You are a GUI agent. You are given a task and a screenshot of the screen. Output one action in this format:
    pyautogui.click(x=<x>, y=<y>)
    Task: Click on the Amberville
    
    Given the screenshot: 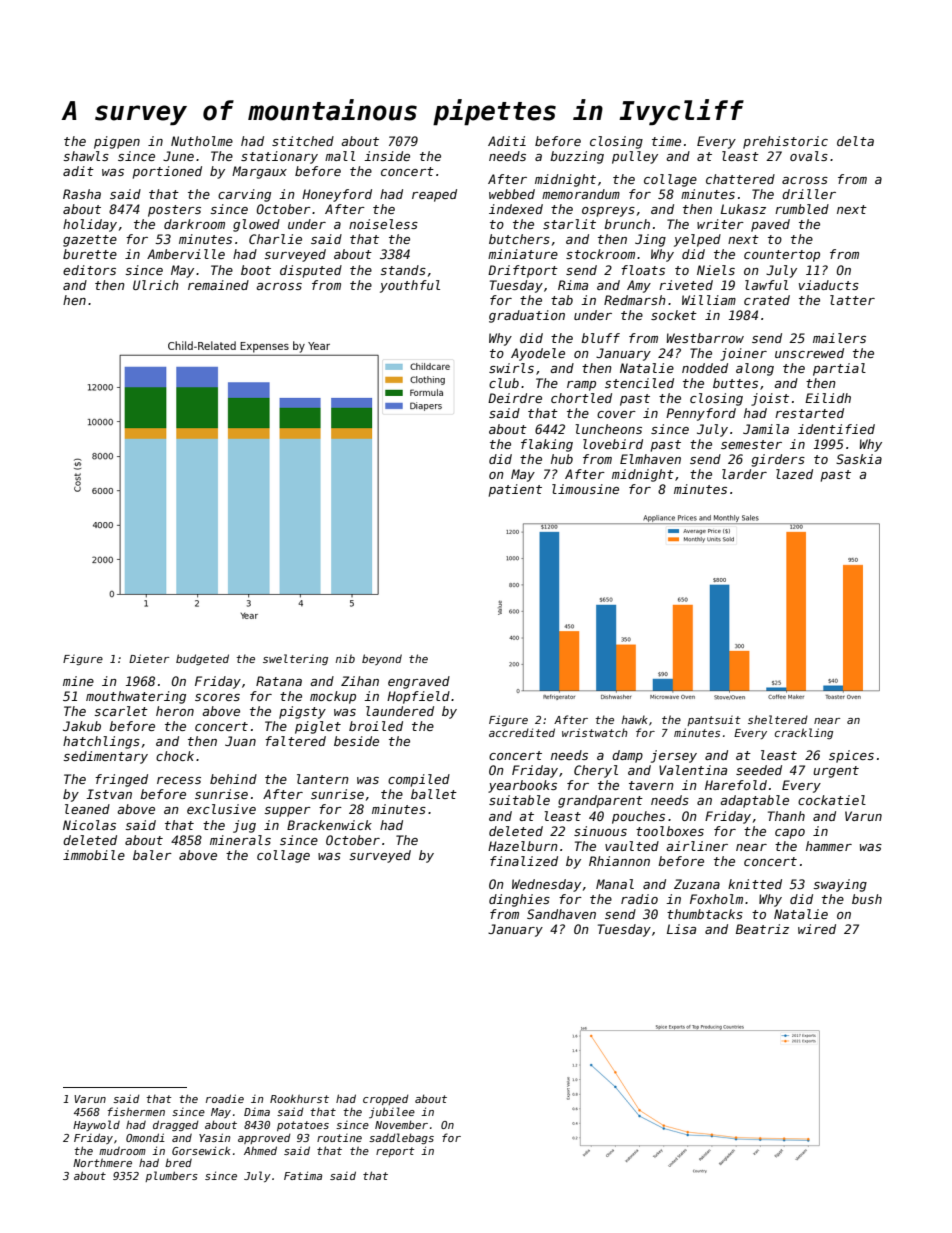 What is the action you would take?
    pyautogui.click(x=186, y=254)
